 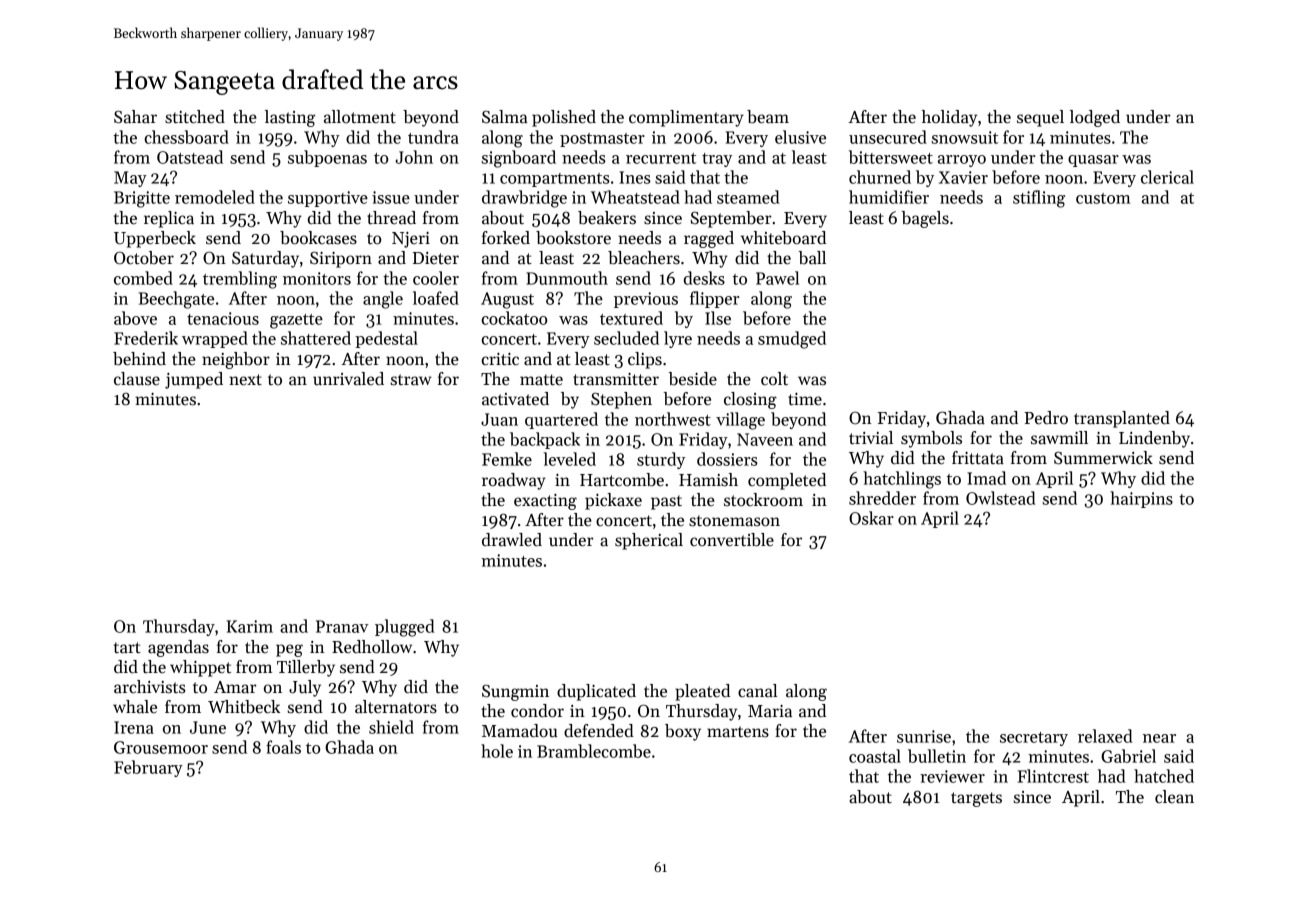 What do you see at coordinates (155, 239) in the screenshot?
I see `Upperbeck` at bounding box center [155, 239].
